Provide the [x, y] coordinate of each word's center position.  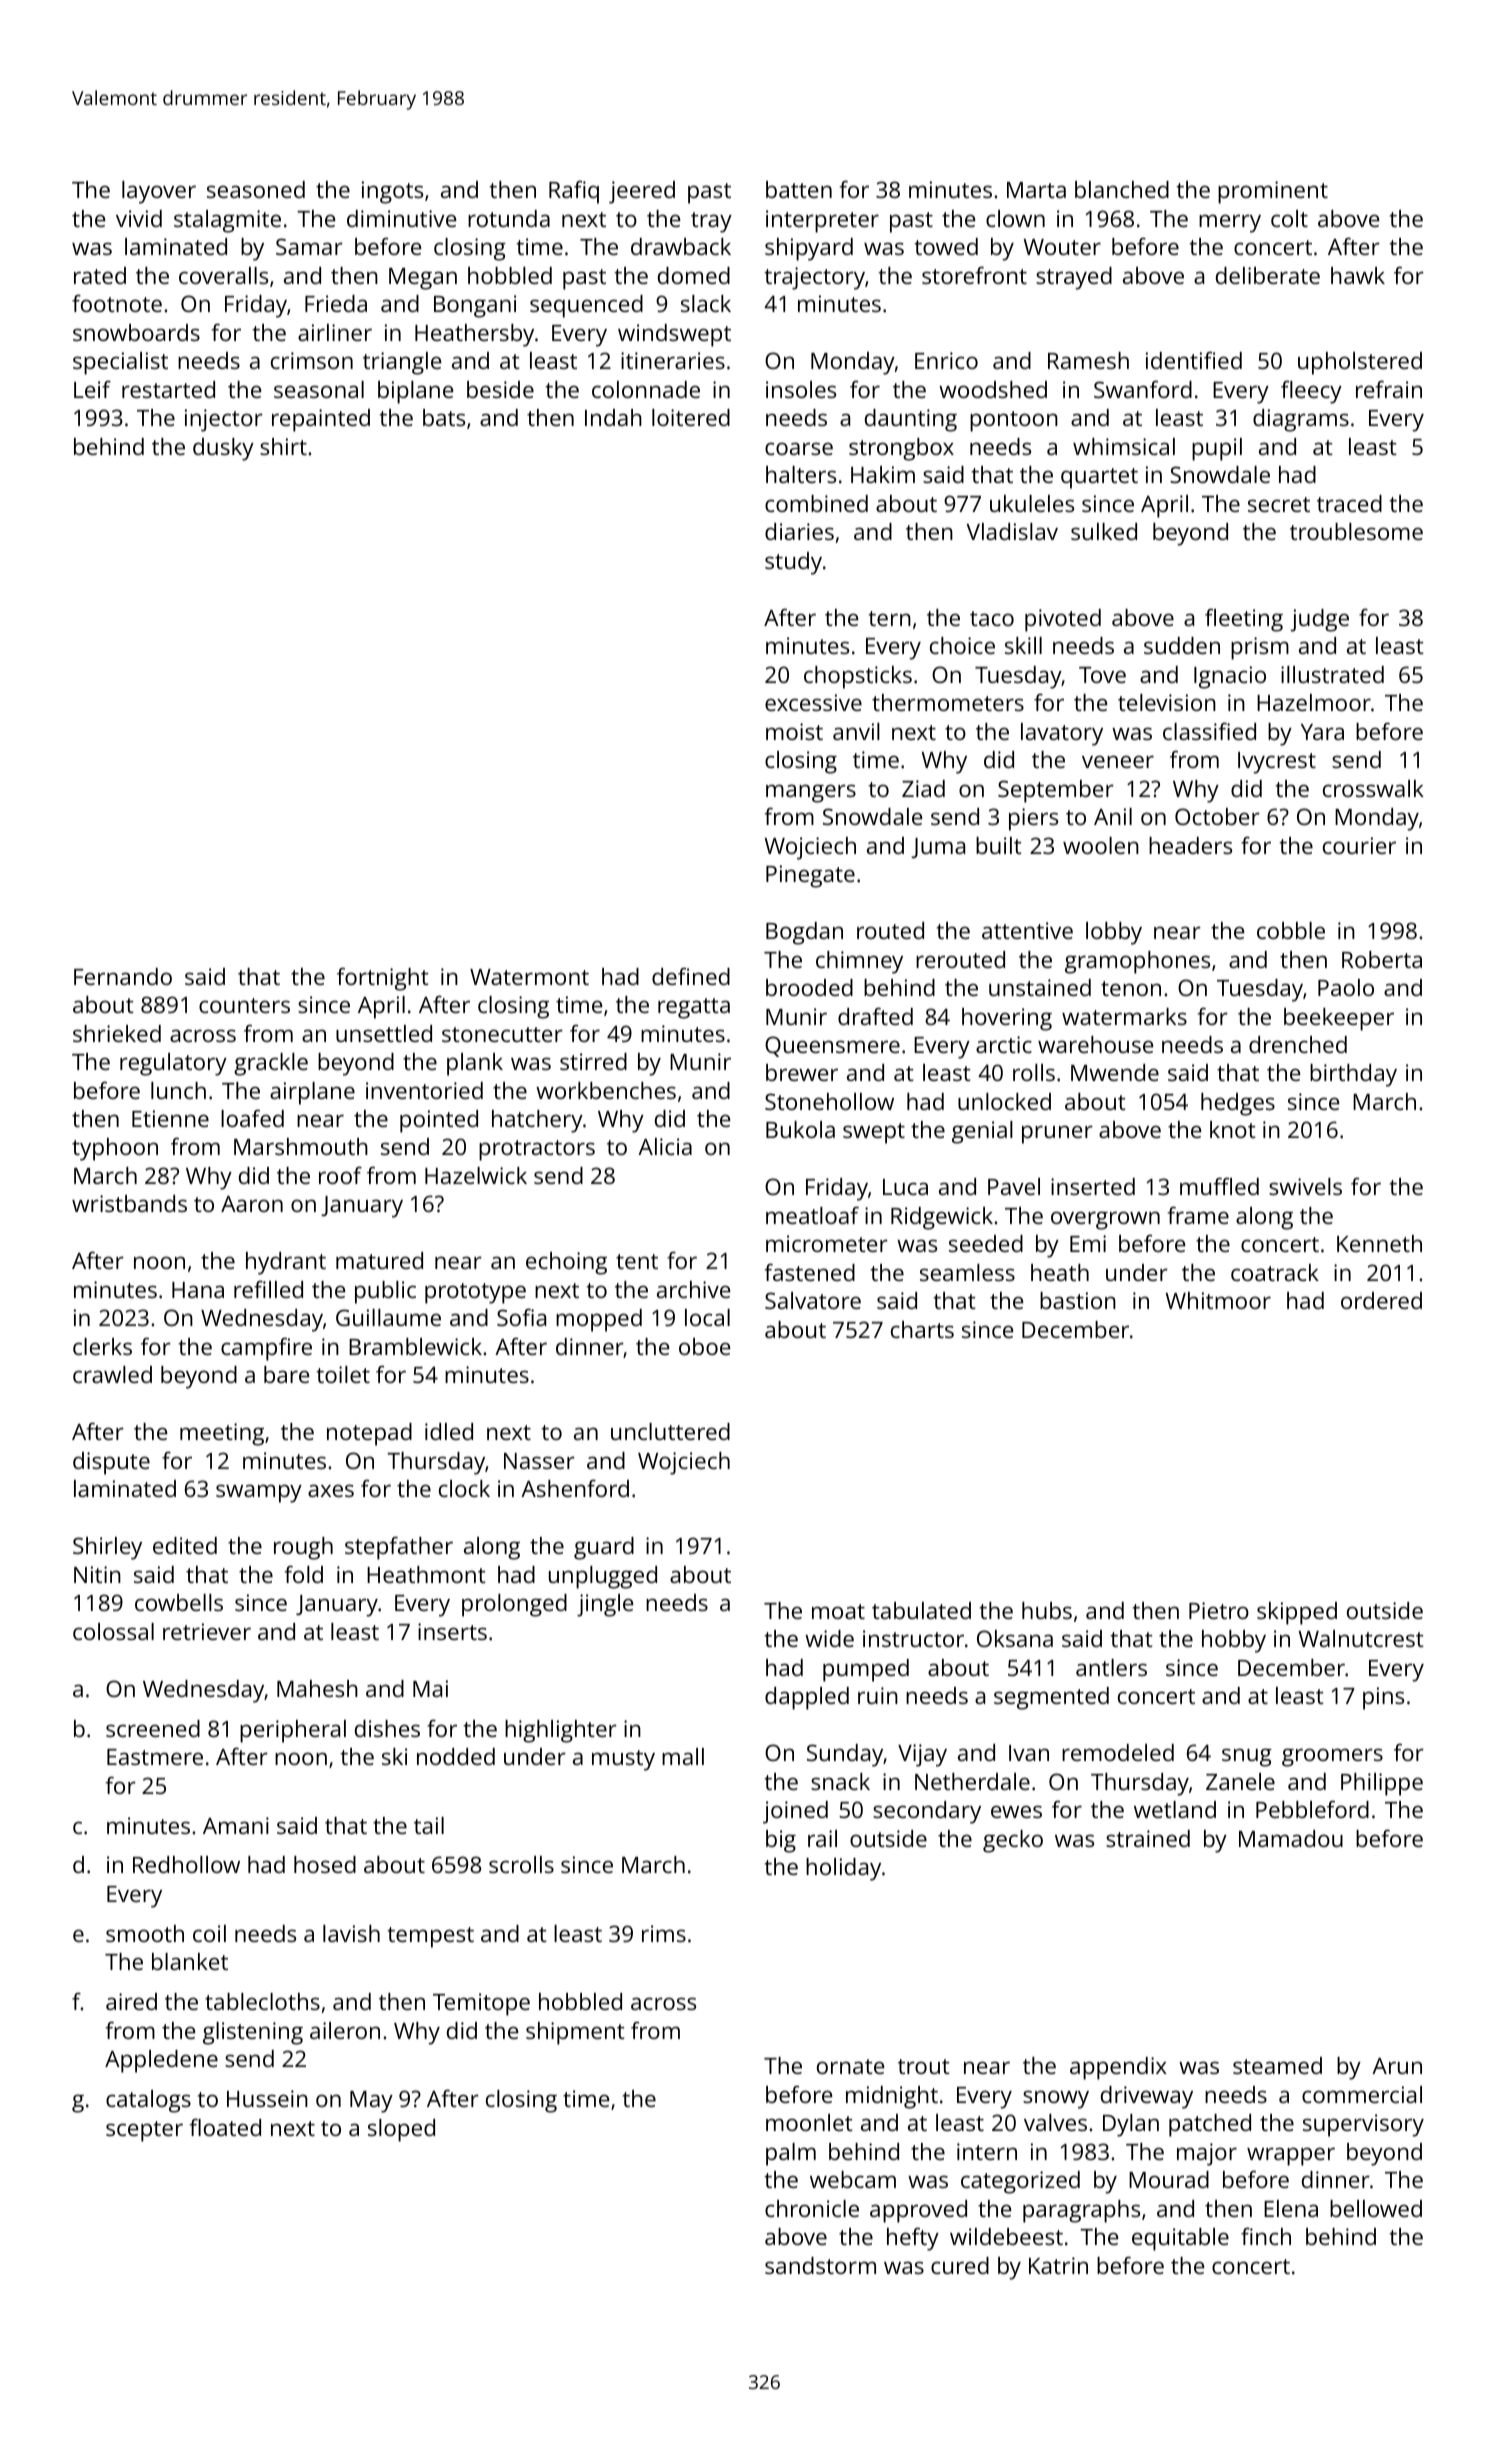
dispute [111, 1463]
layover [159, 192]
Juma [938, 848]
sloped [401, 2130]
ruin [878, 1695]
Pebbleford [1312, 1809]
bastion [1078, 1300]
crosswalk [1373, 788]
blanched [1122, 189]
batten [799, 189]
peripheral [293, 1731]
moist [794, 731]
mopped [599, 1320]
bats [444, 417]
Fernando [123, 976]
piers [1033, 819]
